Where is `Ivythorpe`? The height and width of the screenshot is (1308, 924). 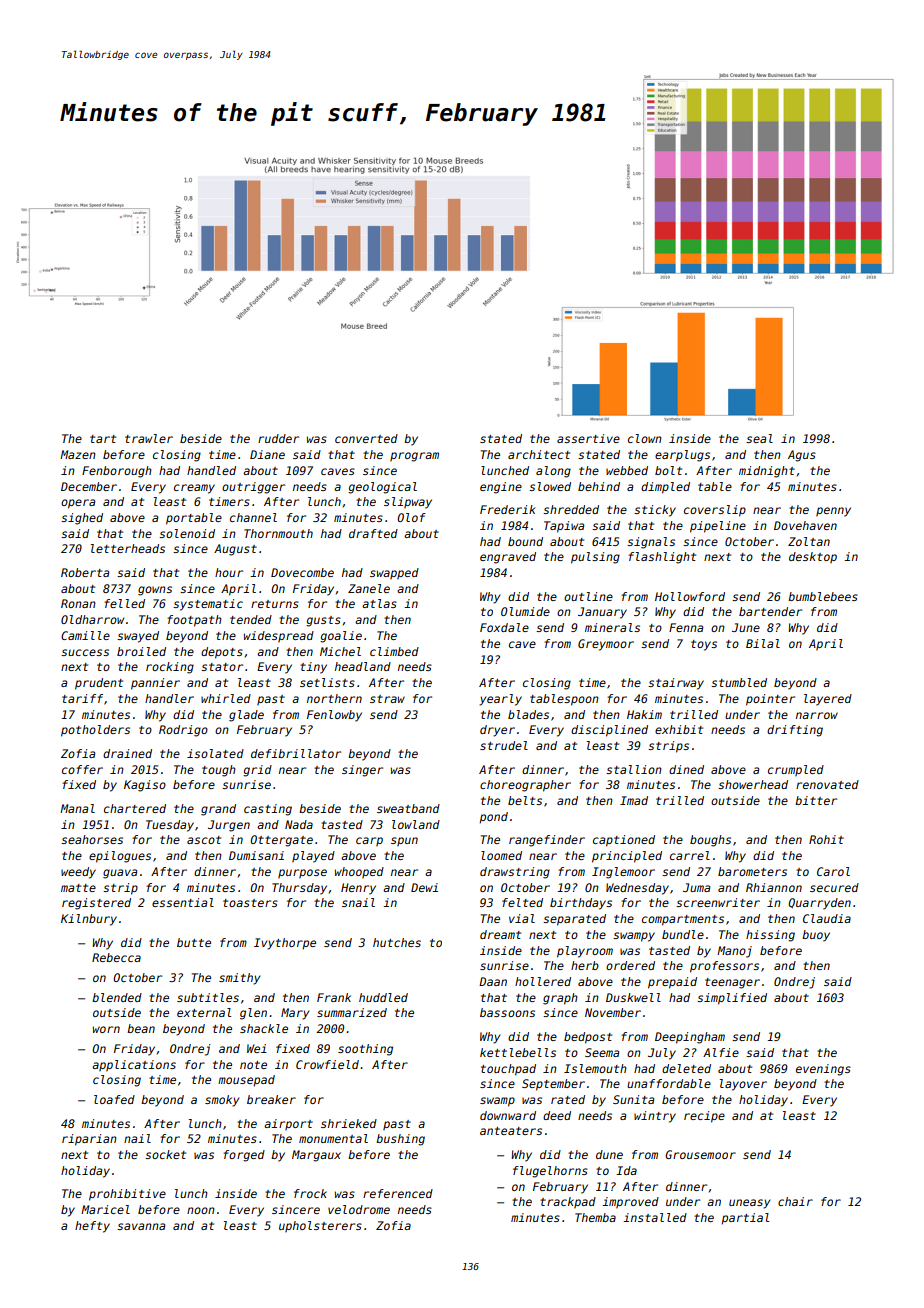
Ivythorpe is located at coordinates (285, 944).
